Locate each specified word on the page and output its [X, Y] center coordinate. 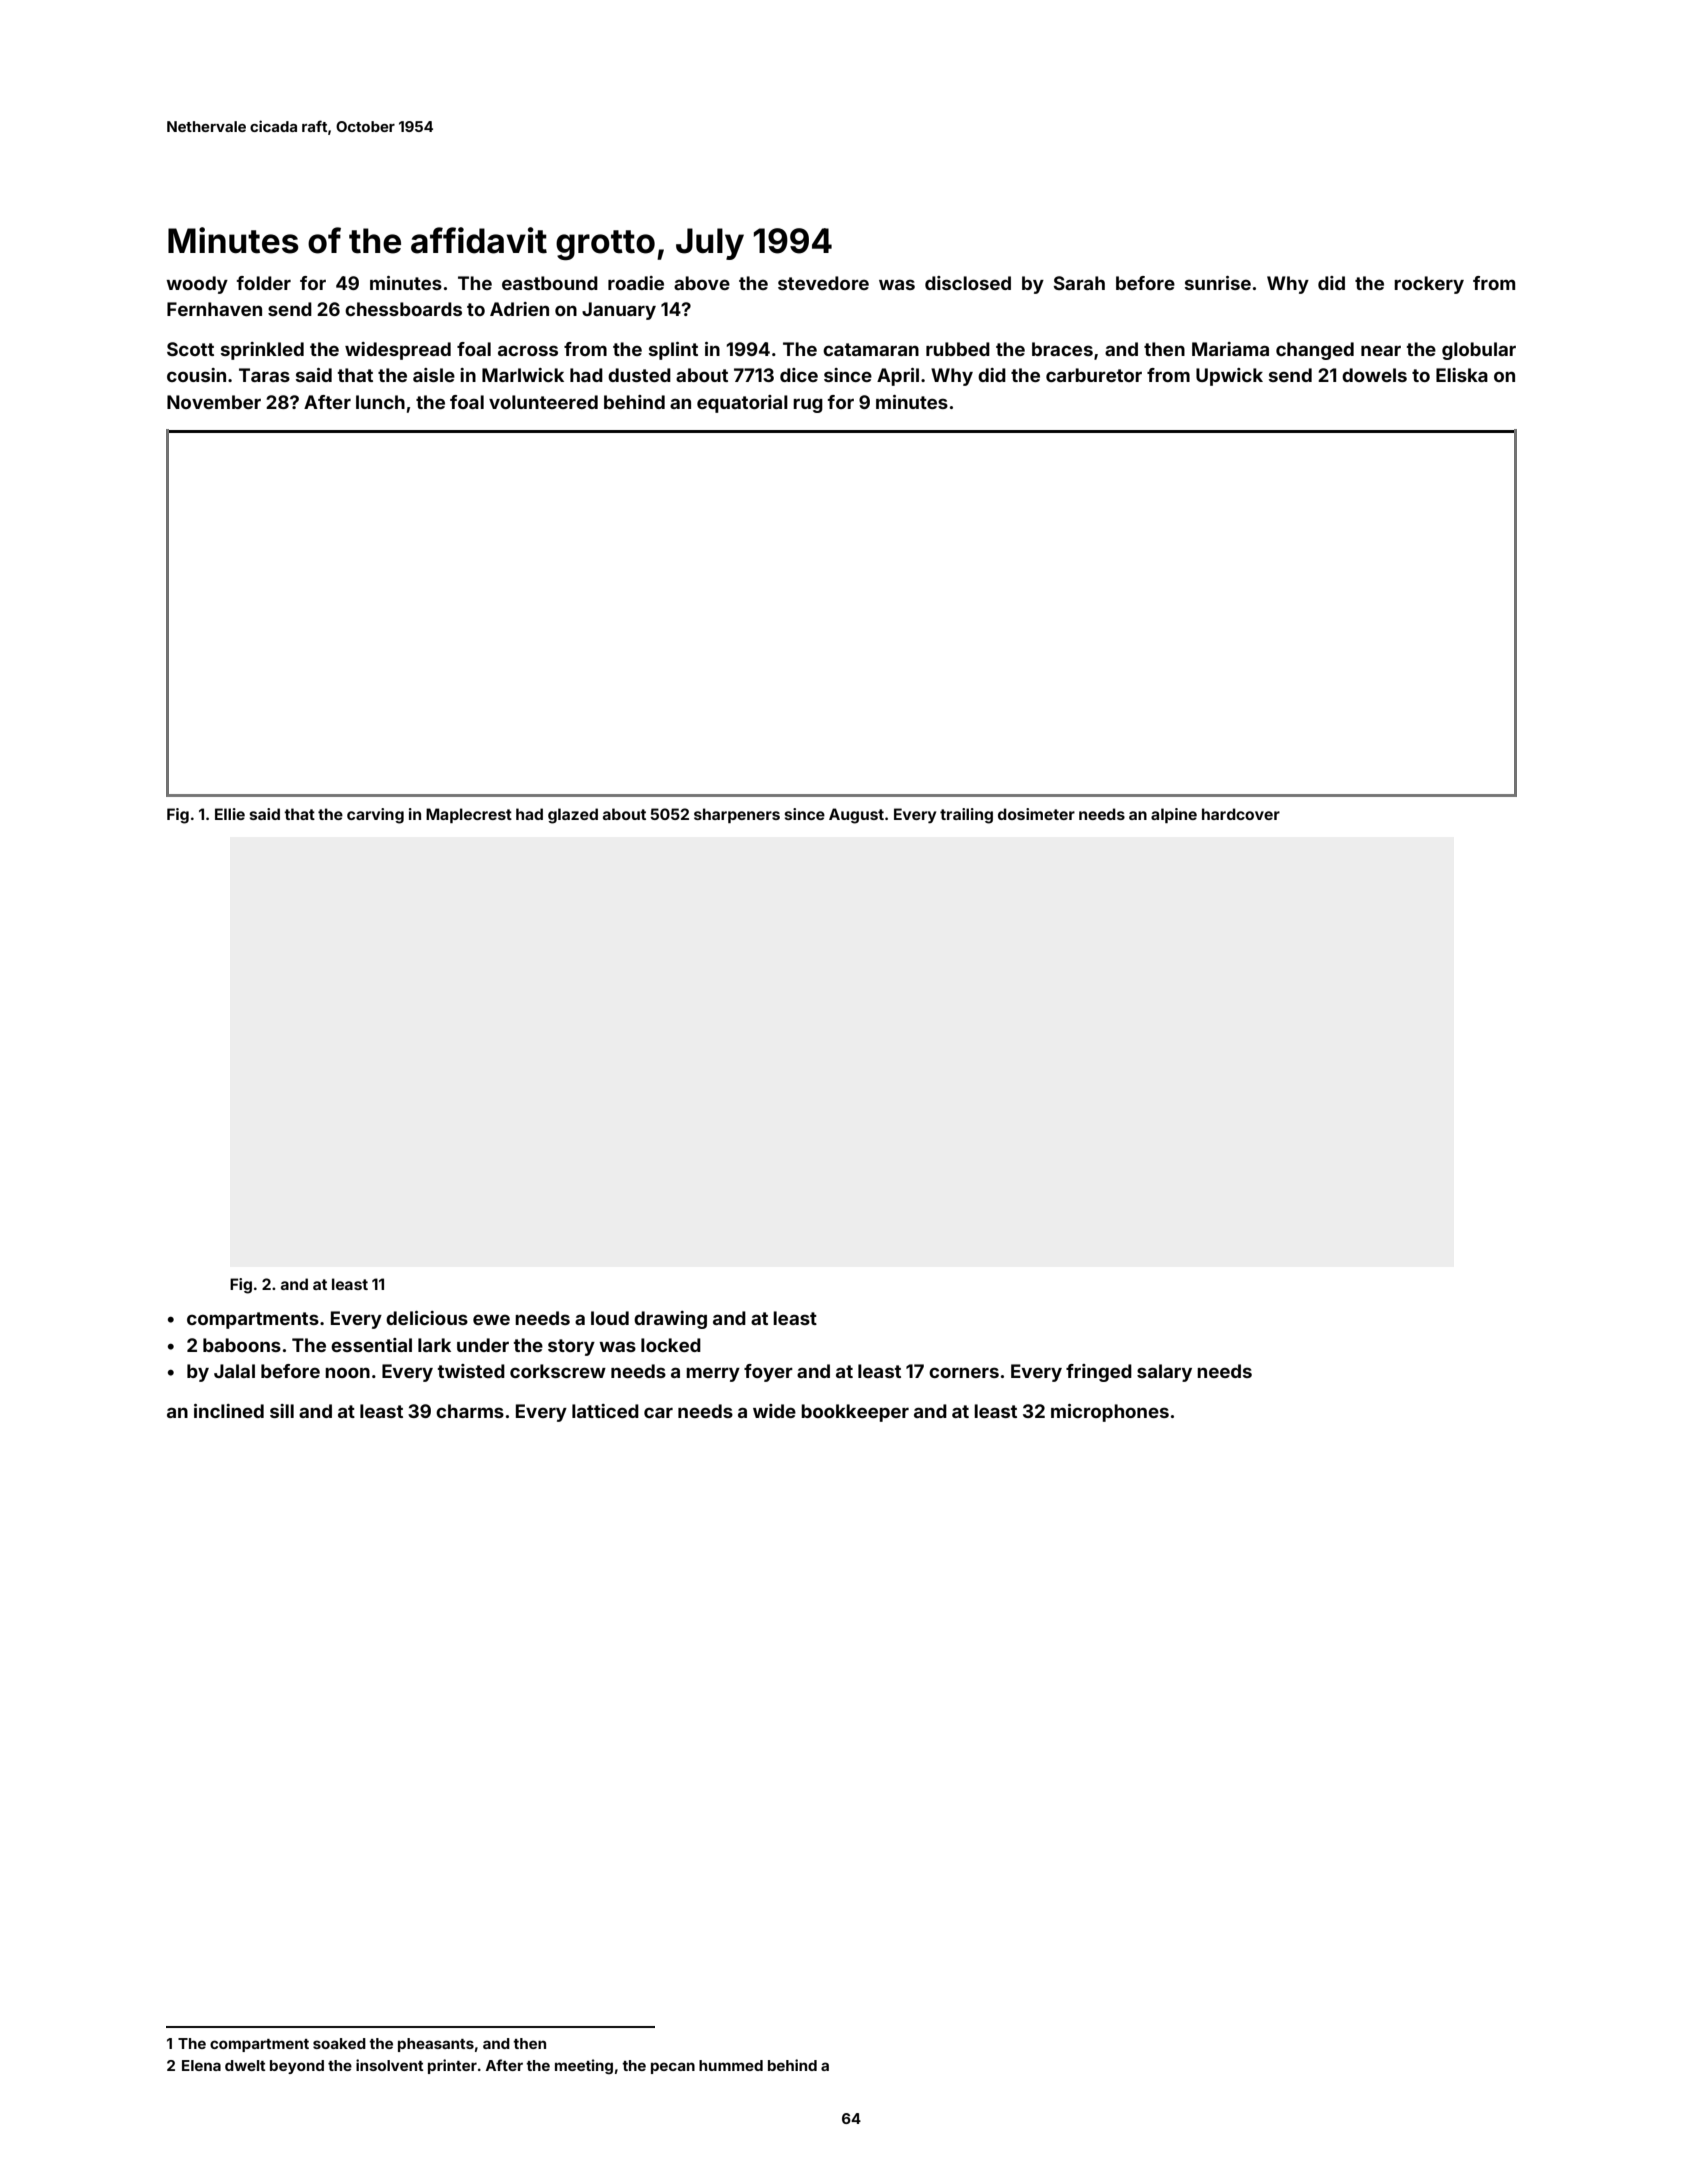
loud [610, 1318]
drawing [670, 1320]
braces [1062, 349]
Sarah [1079, 283]
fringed [1099, 1373]
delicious [427, 1318]
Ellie [230, 814]
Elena [201, 2065]
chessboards [403, 309]
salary [1164, 1373]
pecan [673, 2068]
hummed [731, 2065]
